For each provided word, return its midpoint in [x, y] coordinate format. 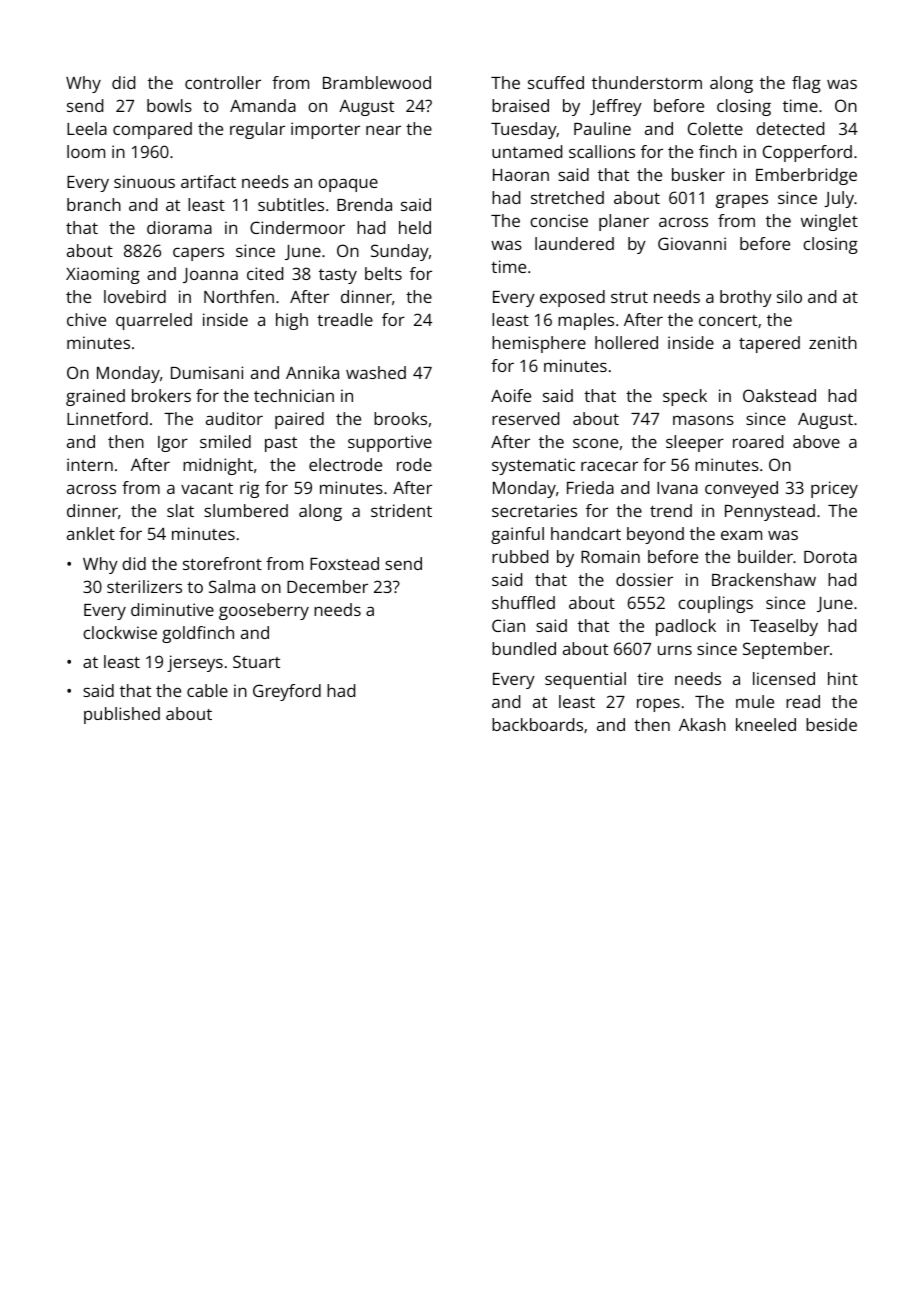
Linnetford [107, 418]
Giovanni [692, 243]
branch [94, 204]
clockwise [120, 632]
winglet [829, 222]
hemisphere [539, 344]
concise [559, 220]
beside [831, 724]
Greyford [287, 692]
